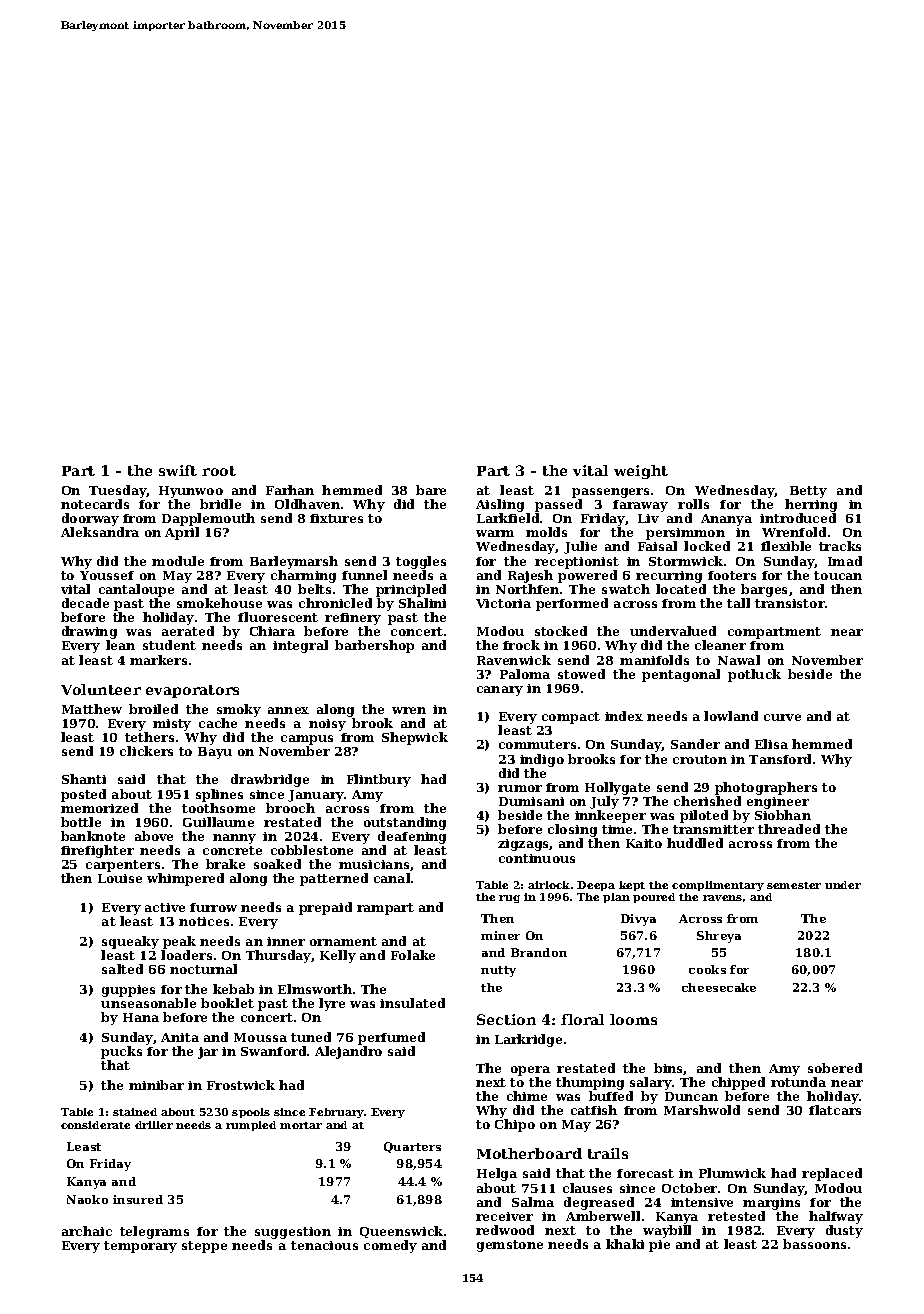  Describe the element at coordinates (632, 886) in the screenshot. I see `kept` at that location.
